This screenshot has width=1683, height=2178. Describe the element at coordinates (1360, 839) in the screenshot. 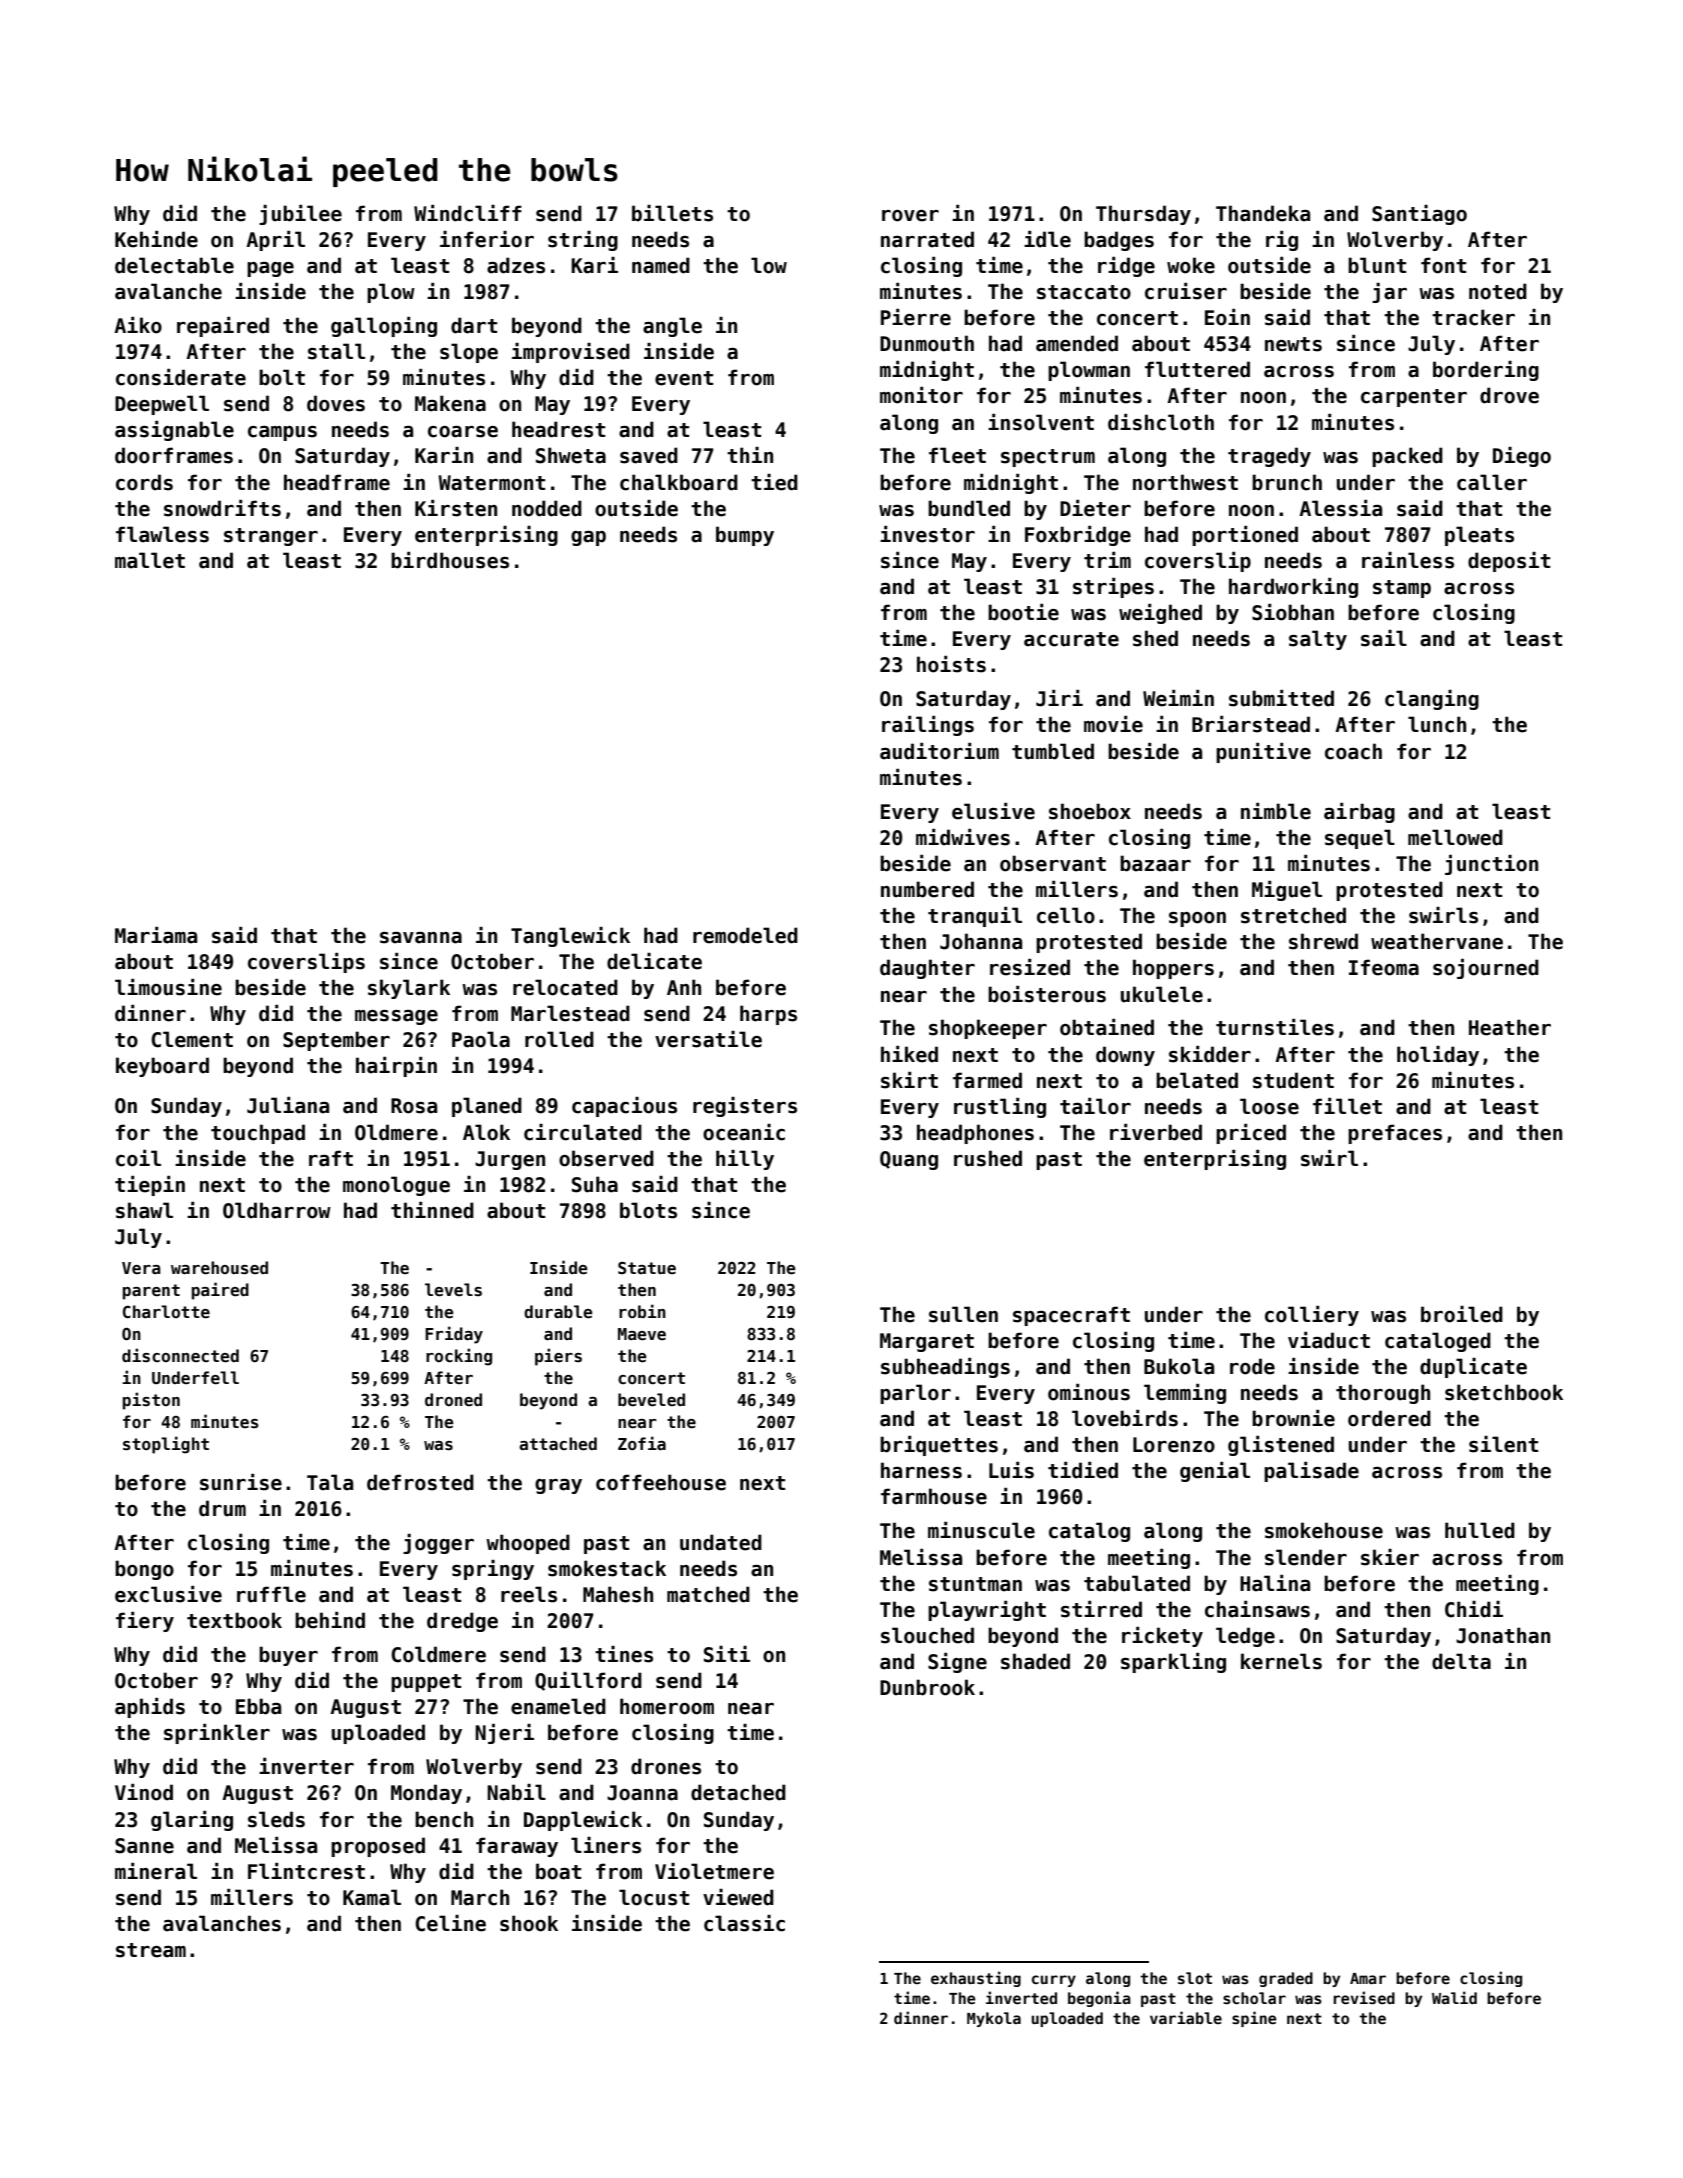

I see `sequel` at that location.
